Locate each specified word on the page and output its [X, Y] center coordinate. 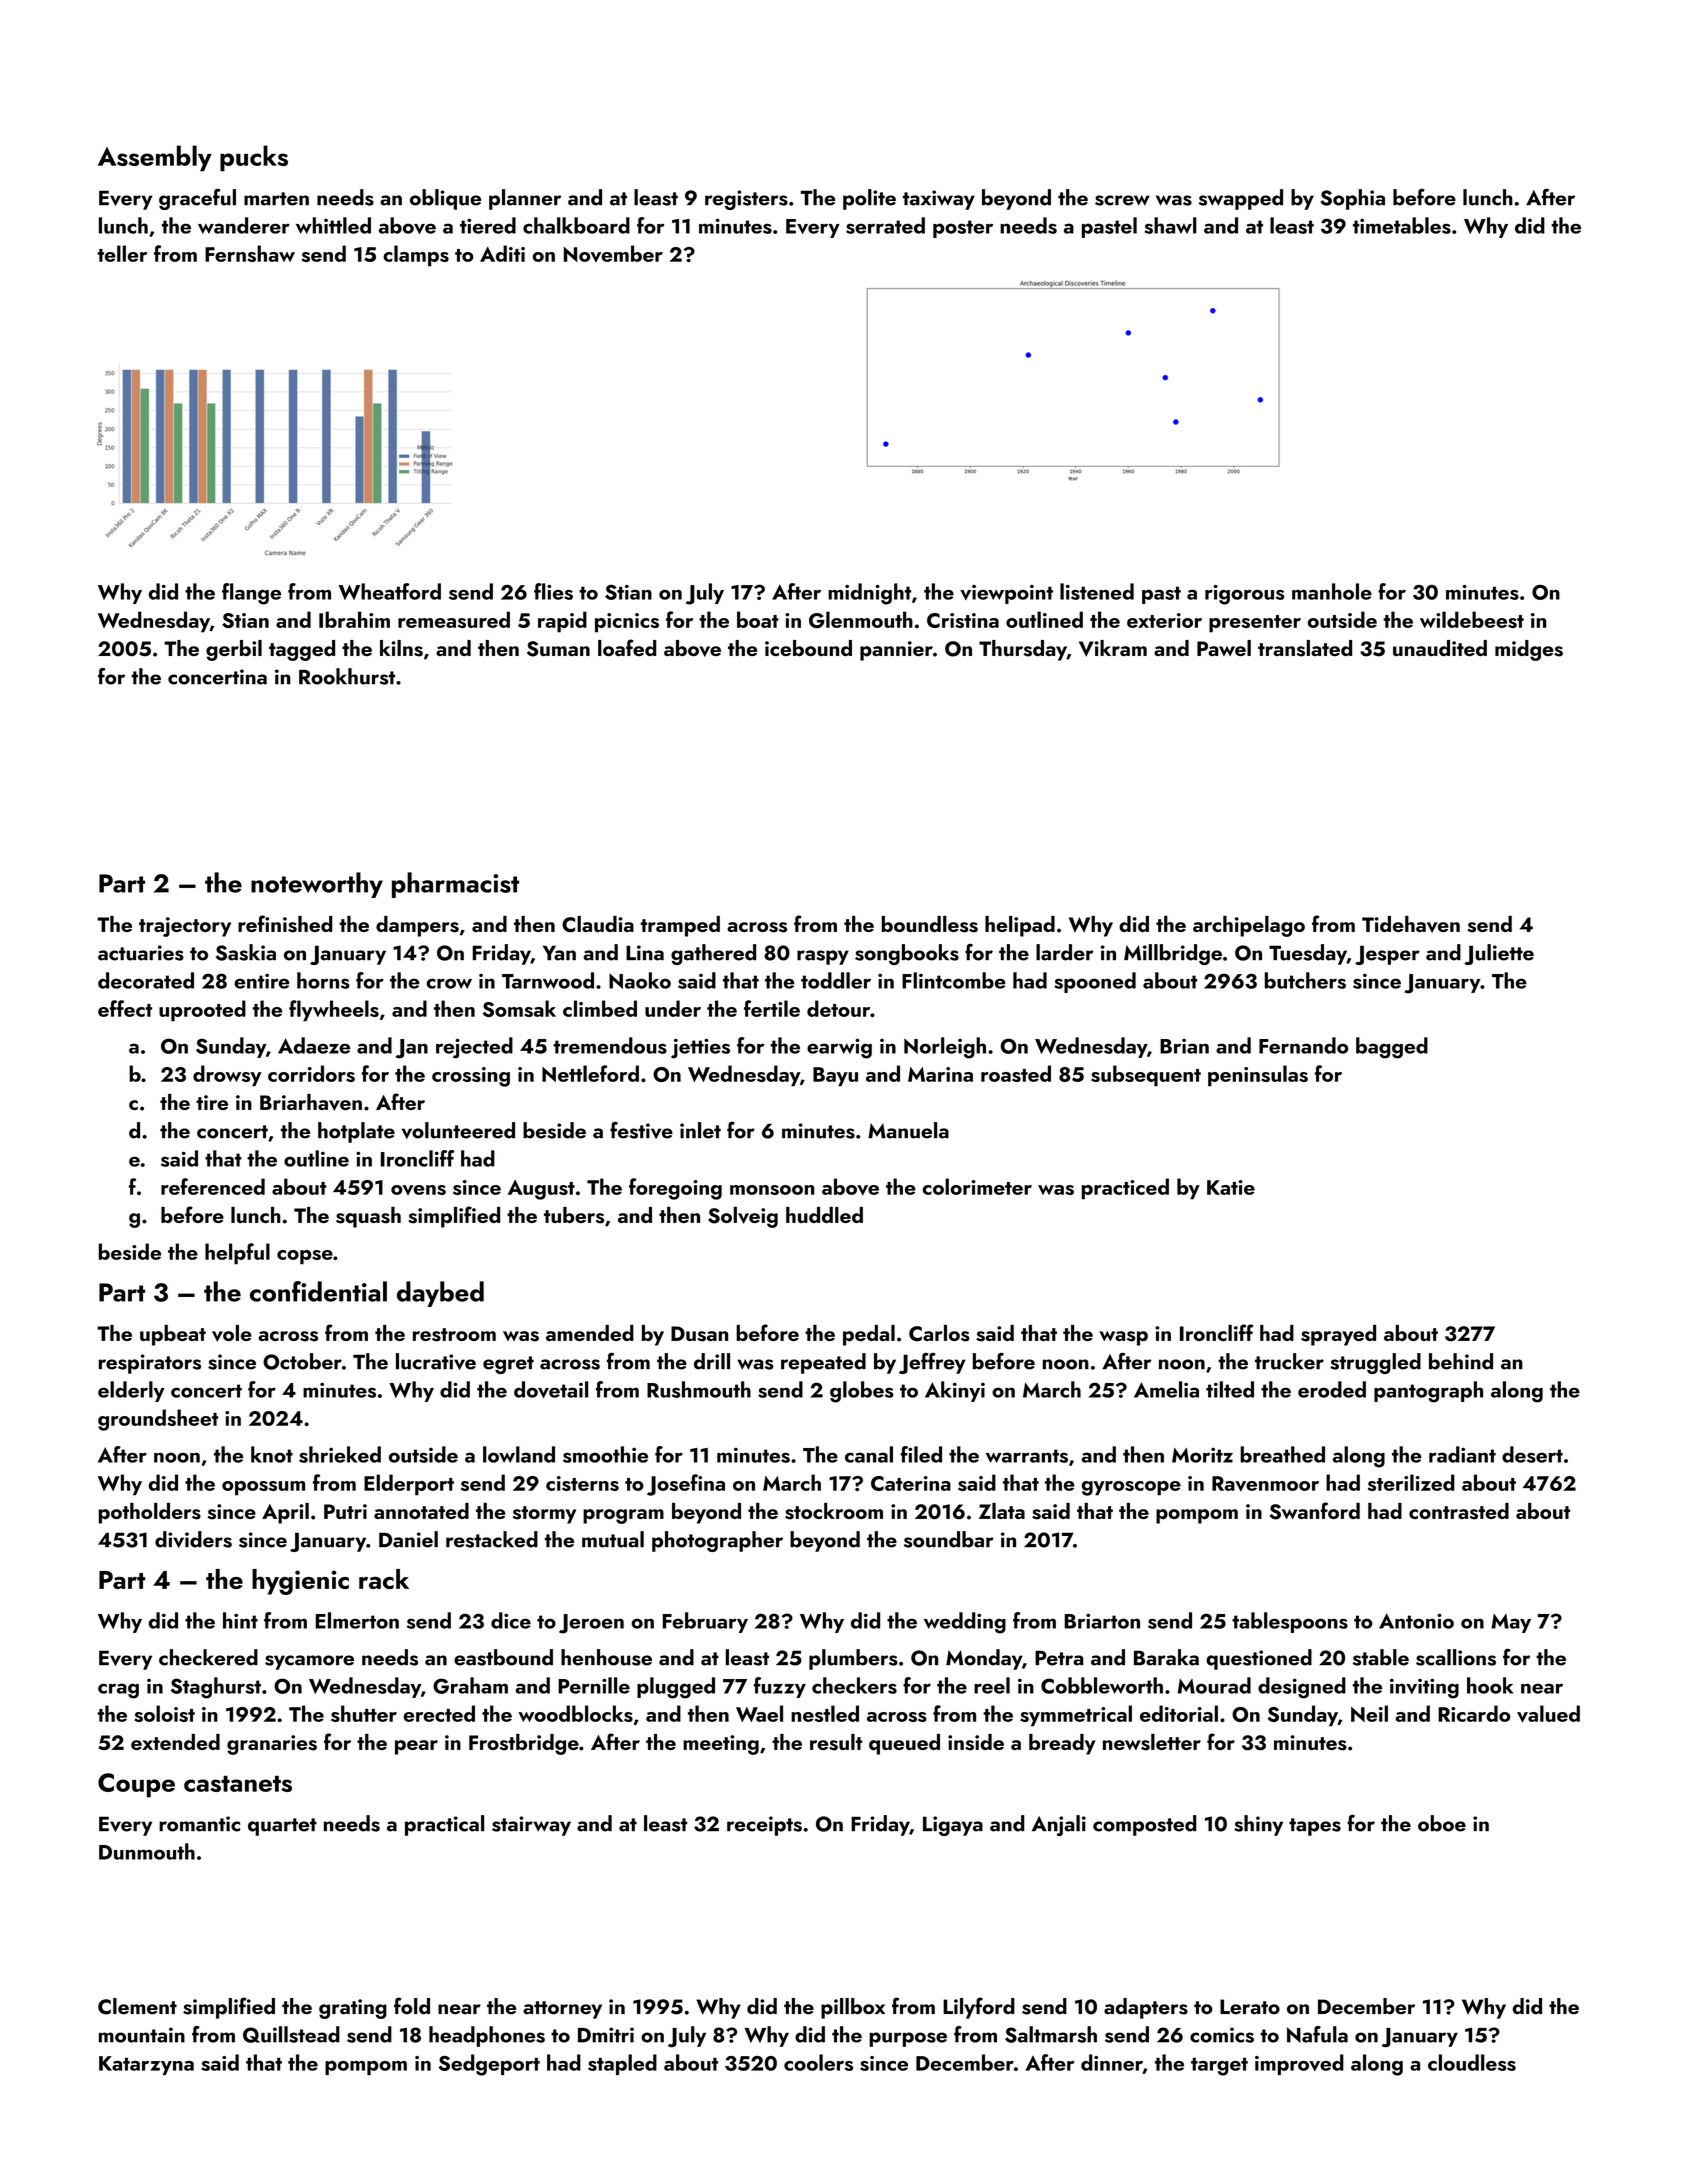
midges [1529, 650]
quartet [282, 1827]
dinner [1112, 2062]
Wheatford [390, 591]
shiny [1258, 1825]
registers [746, 200]
